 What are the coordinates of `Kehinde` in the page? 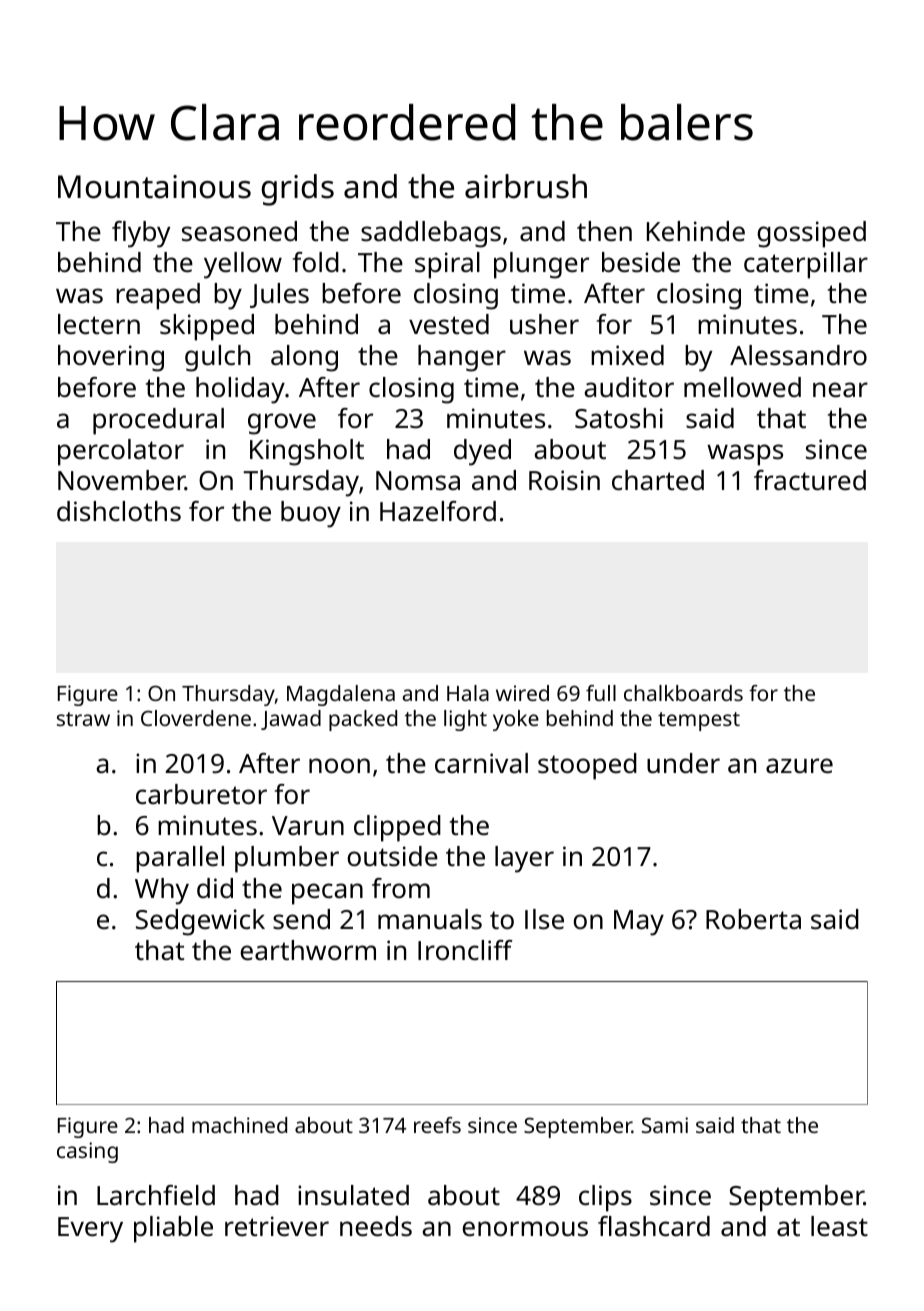 It's located at (696, 231).
